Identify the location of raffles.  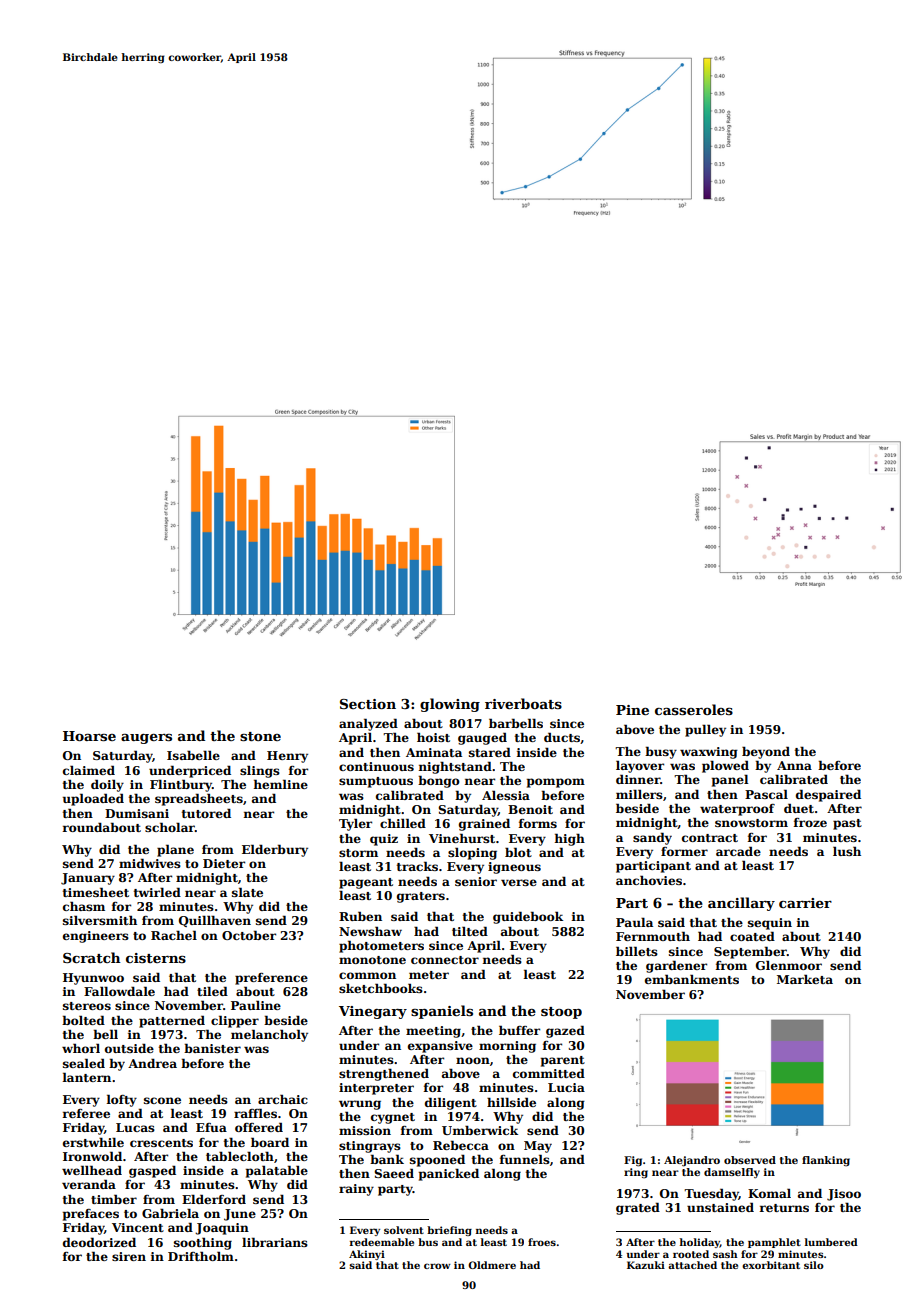
(255, 1113).
